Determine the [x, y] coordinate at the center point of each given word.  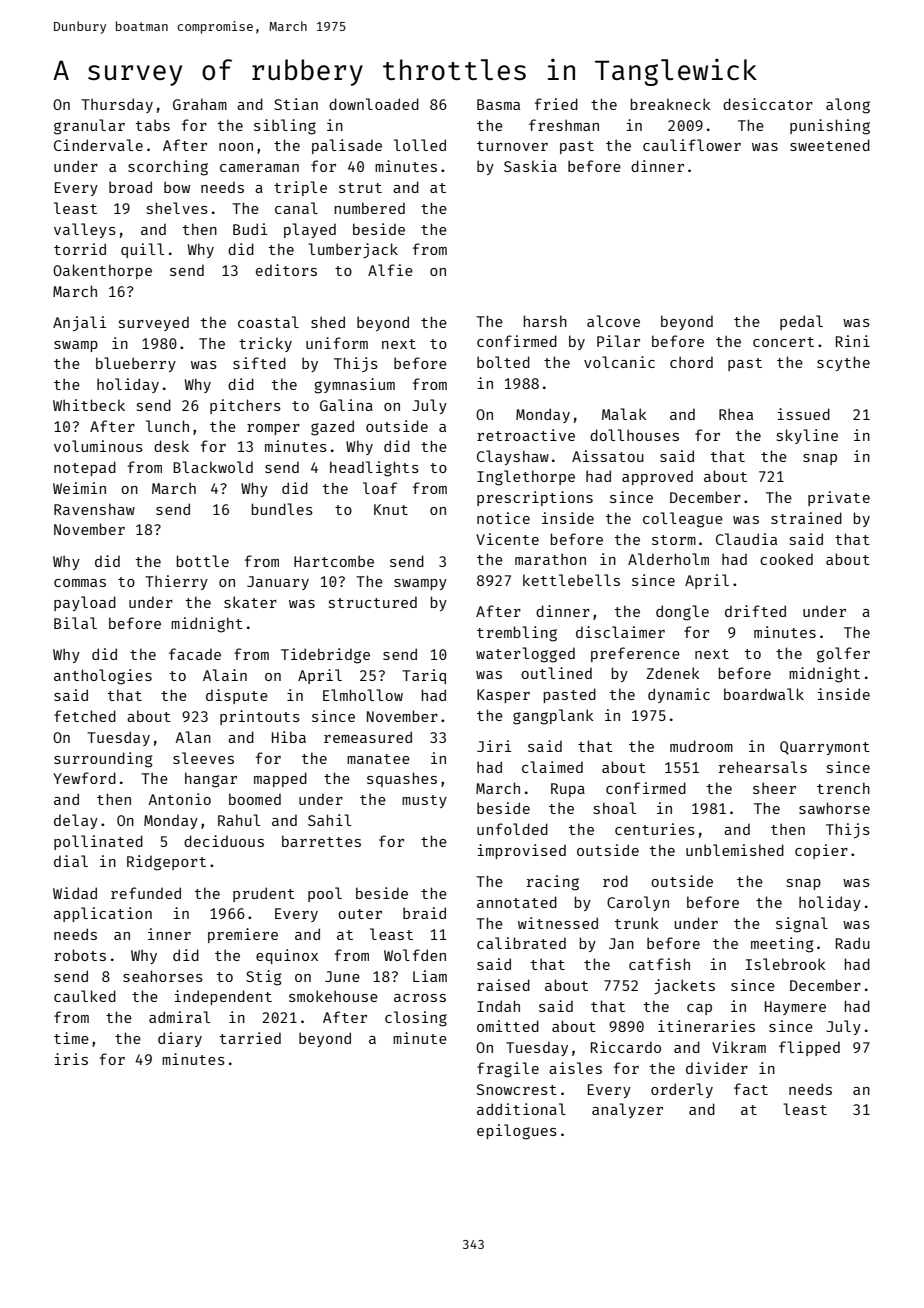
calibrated [521, 943]
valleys [85, 230]
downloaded [374, 104]
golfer [843, 655]
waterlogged [525, 655]
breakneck [670, 104]
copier [821, 851]
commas [80, 583]
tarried [250, 1038]
